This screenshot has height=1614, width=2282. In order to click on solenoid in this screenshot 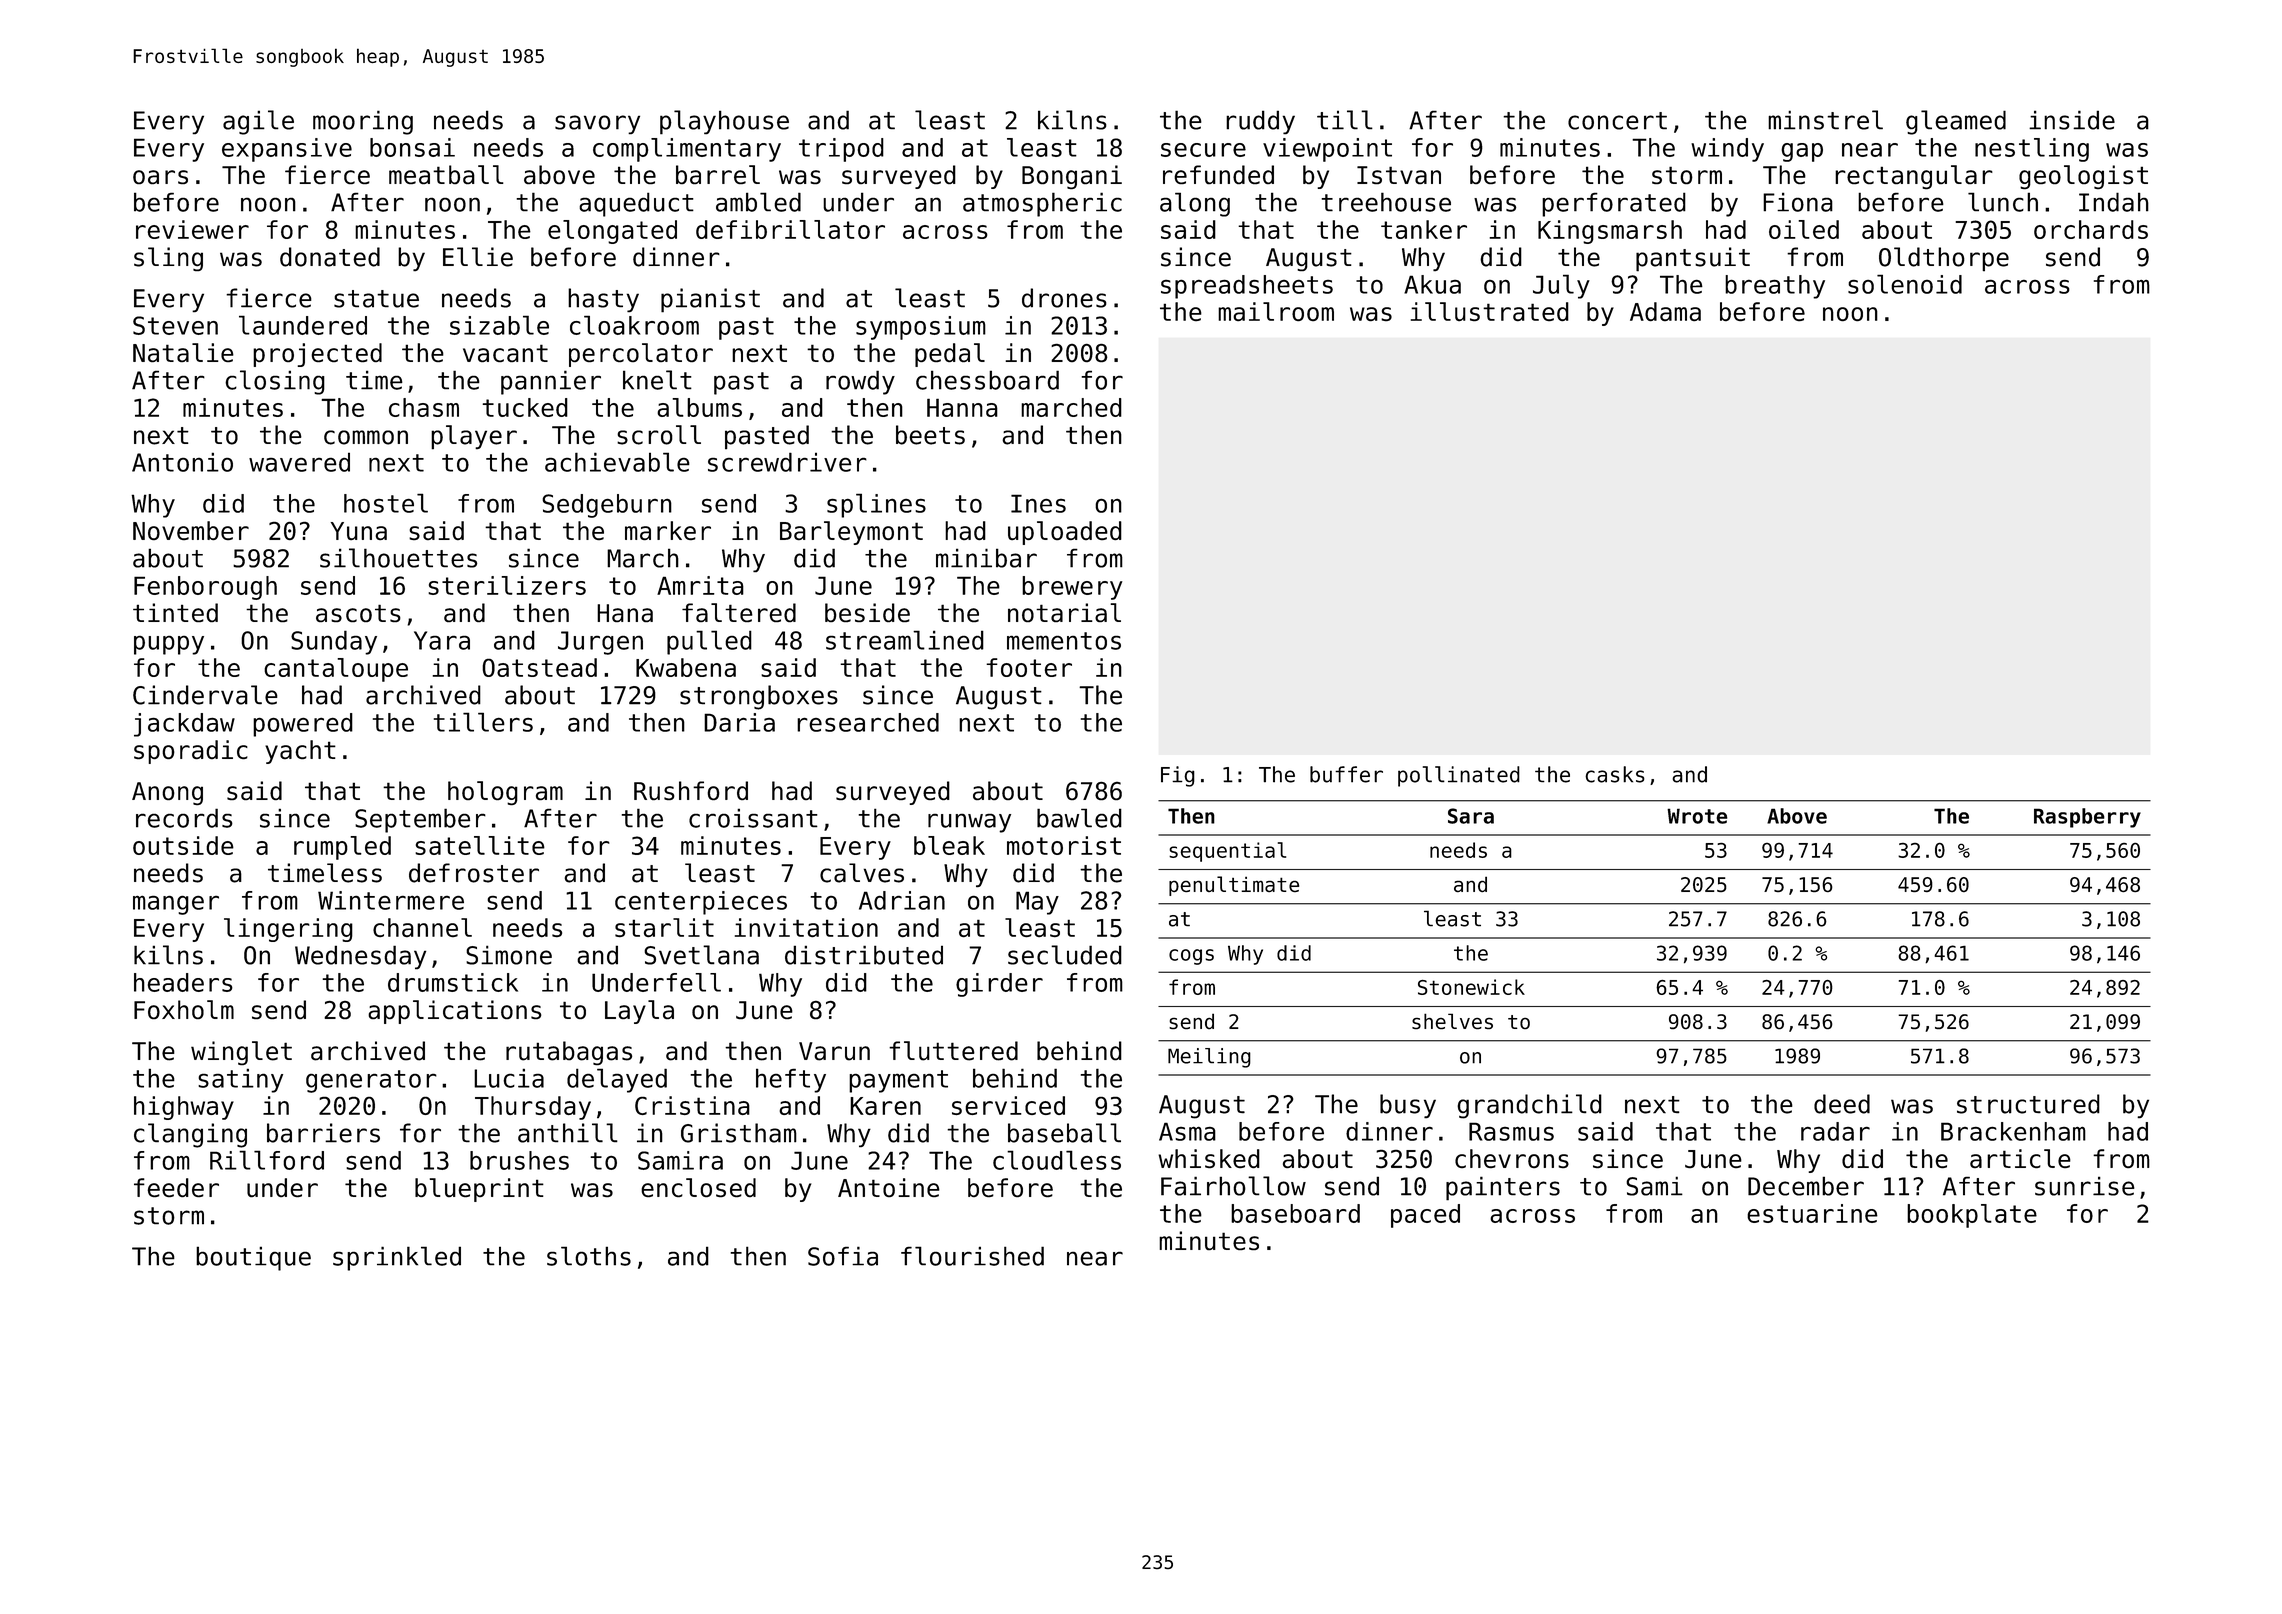, I will do `click(1905, 284)`.
